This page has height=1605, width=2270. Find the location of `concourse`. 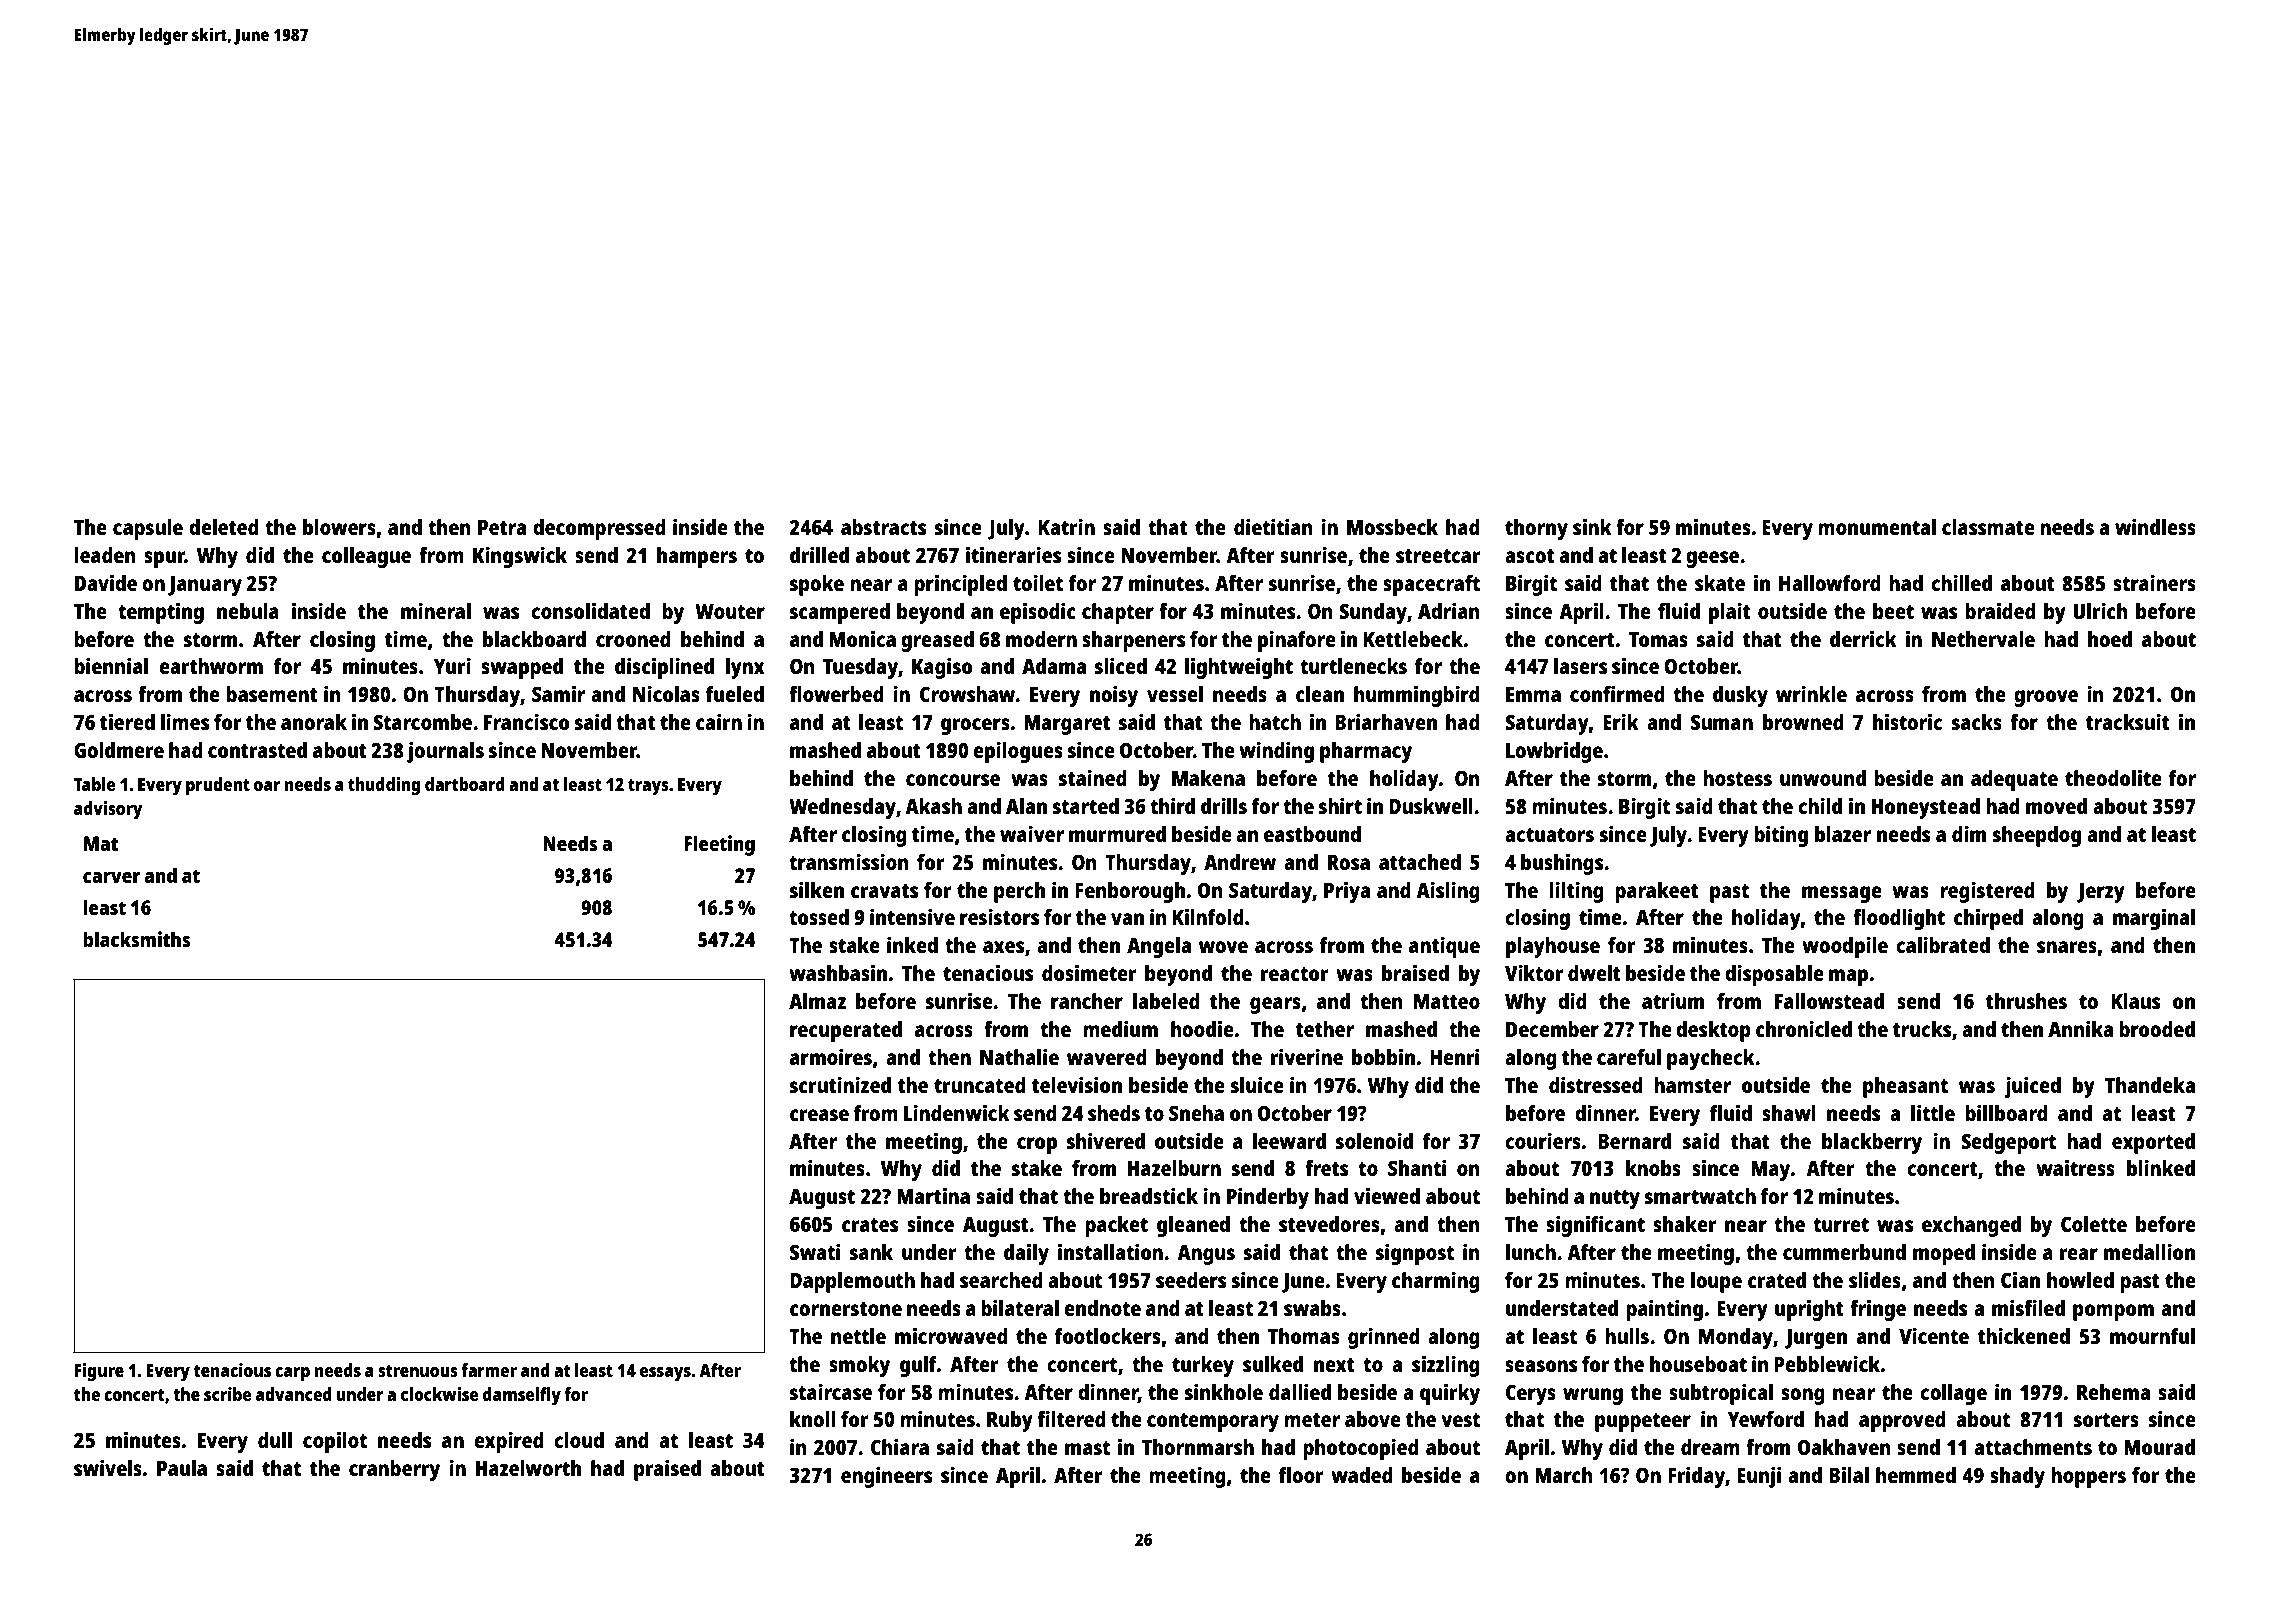

concourse is located at coordinates (953, 780).
